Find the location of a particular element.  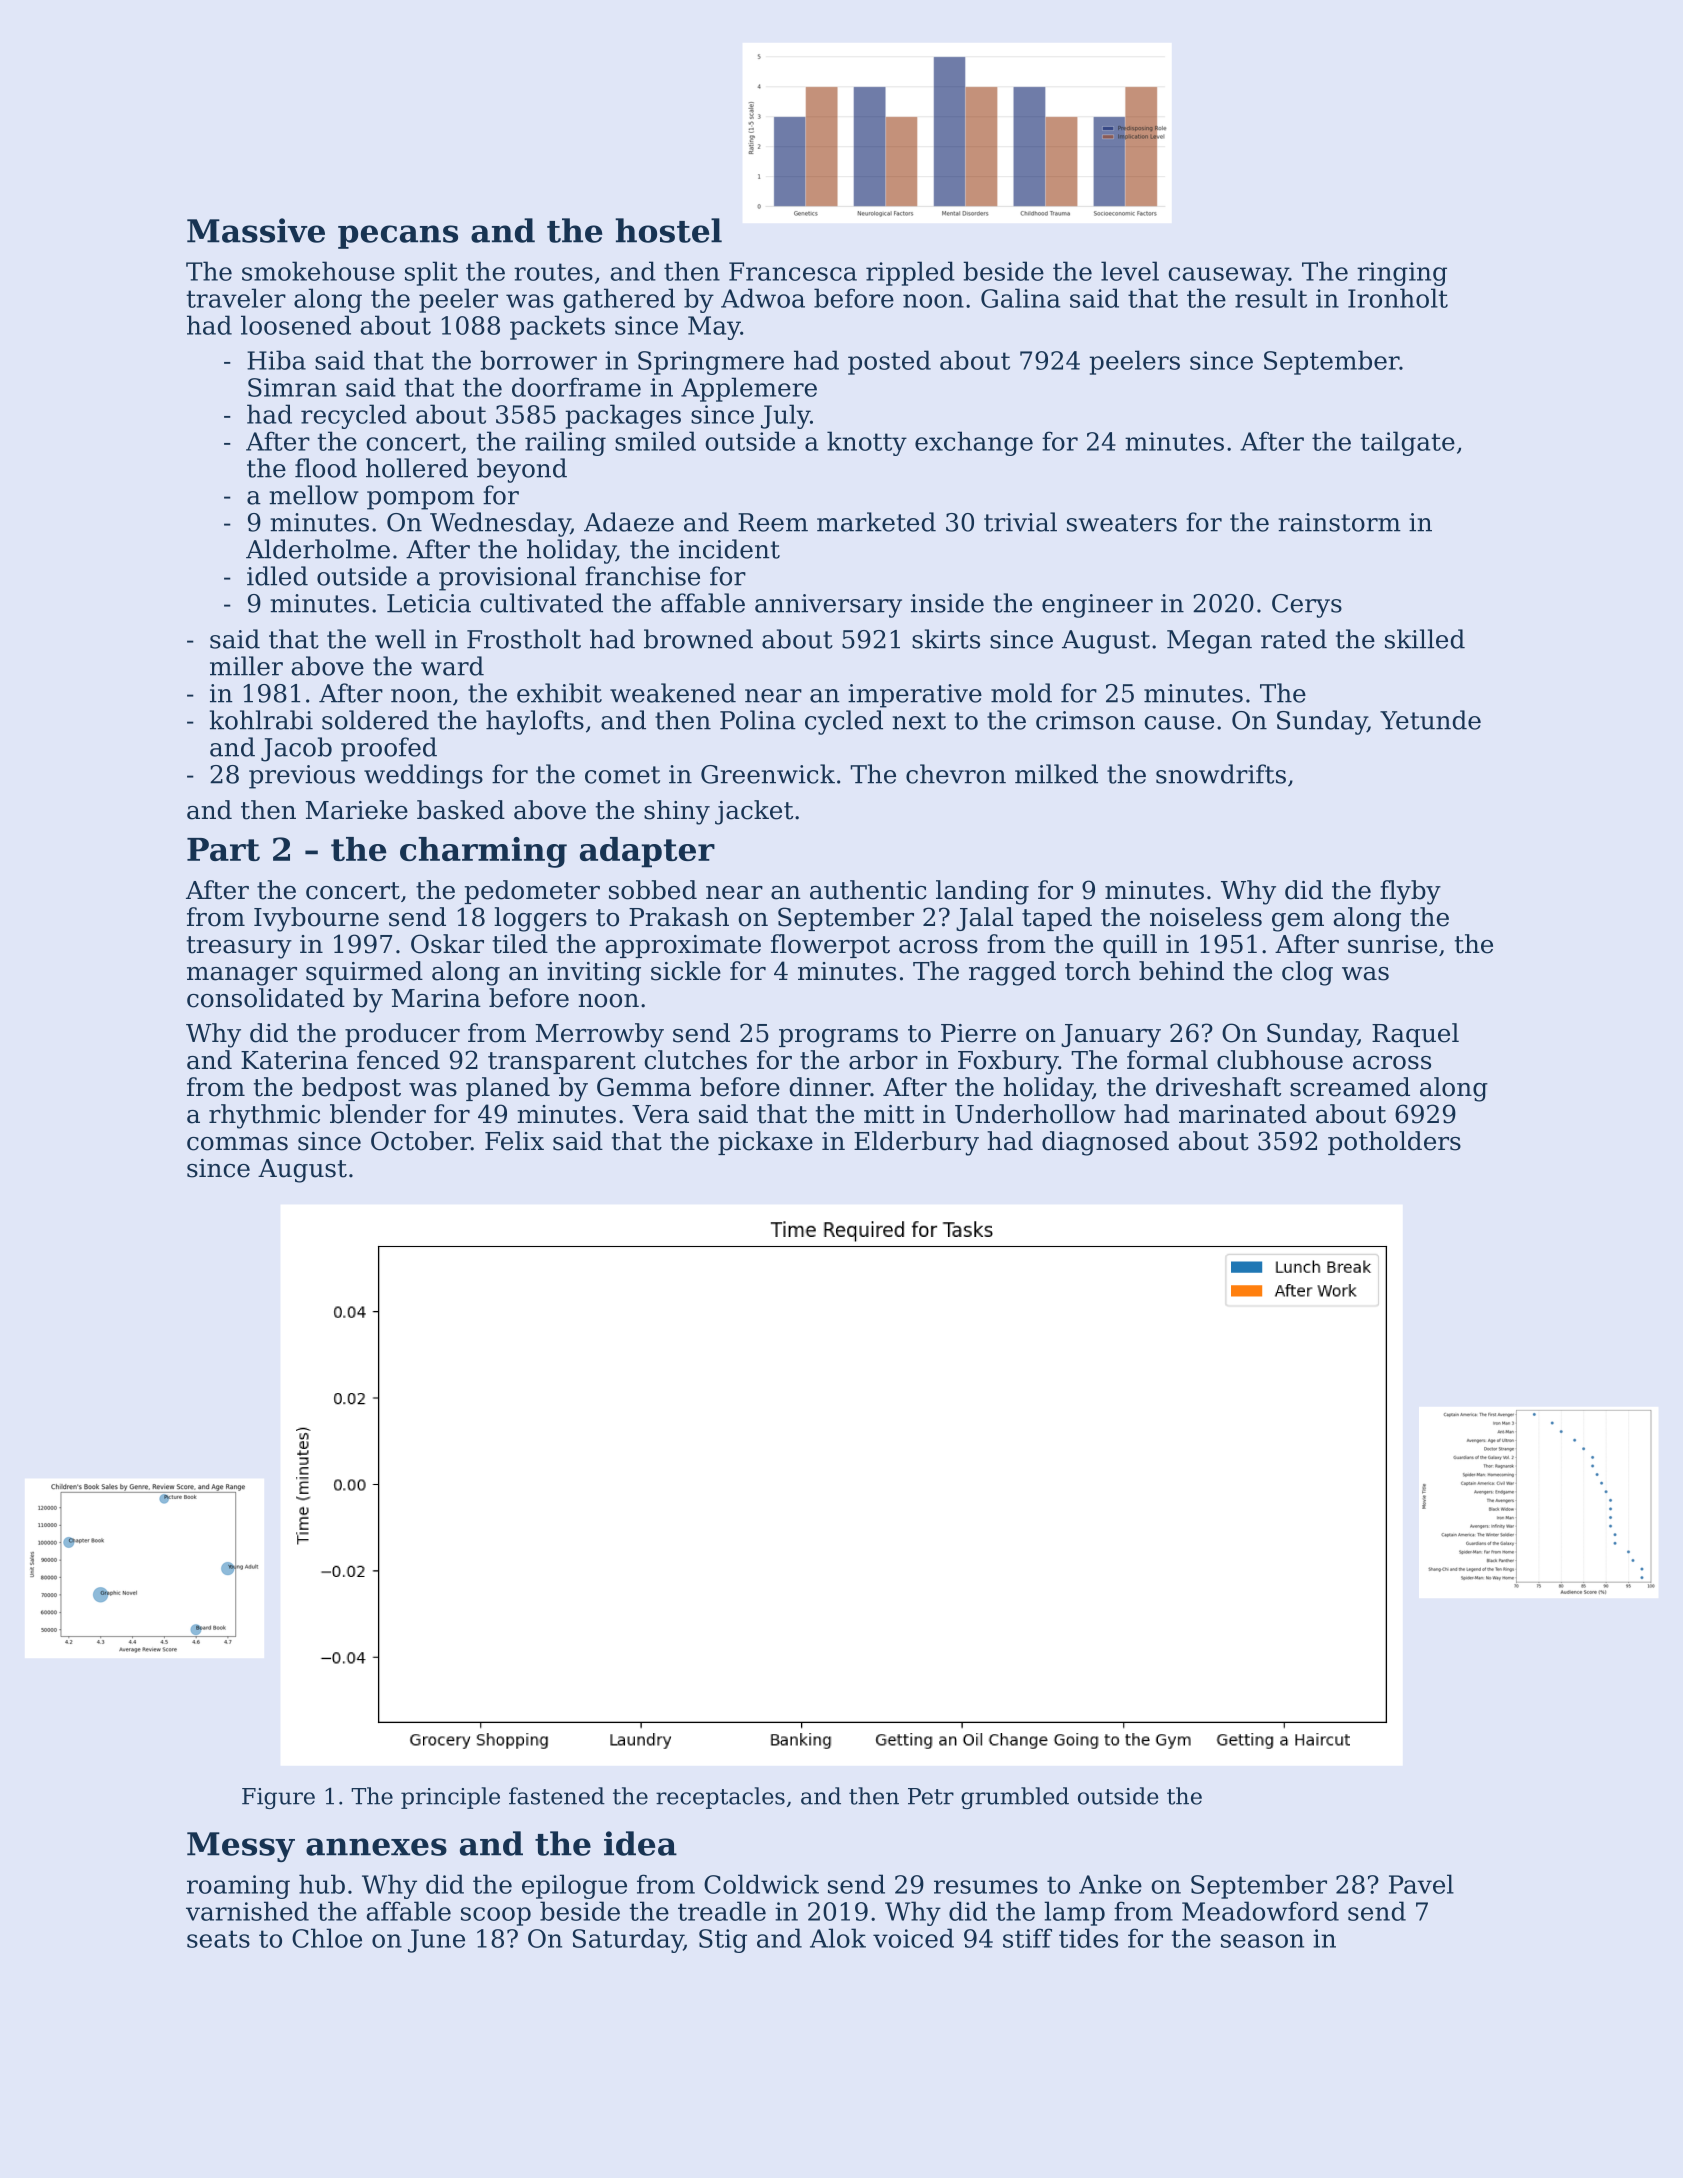

rippled is located at coordinates (910, 273).
